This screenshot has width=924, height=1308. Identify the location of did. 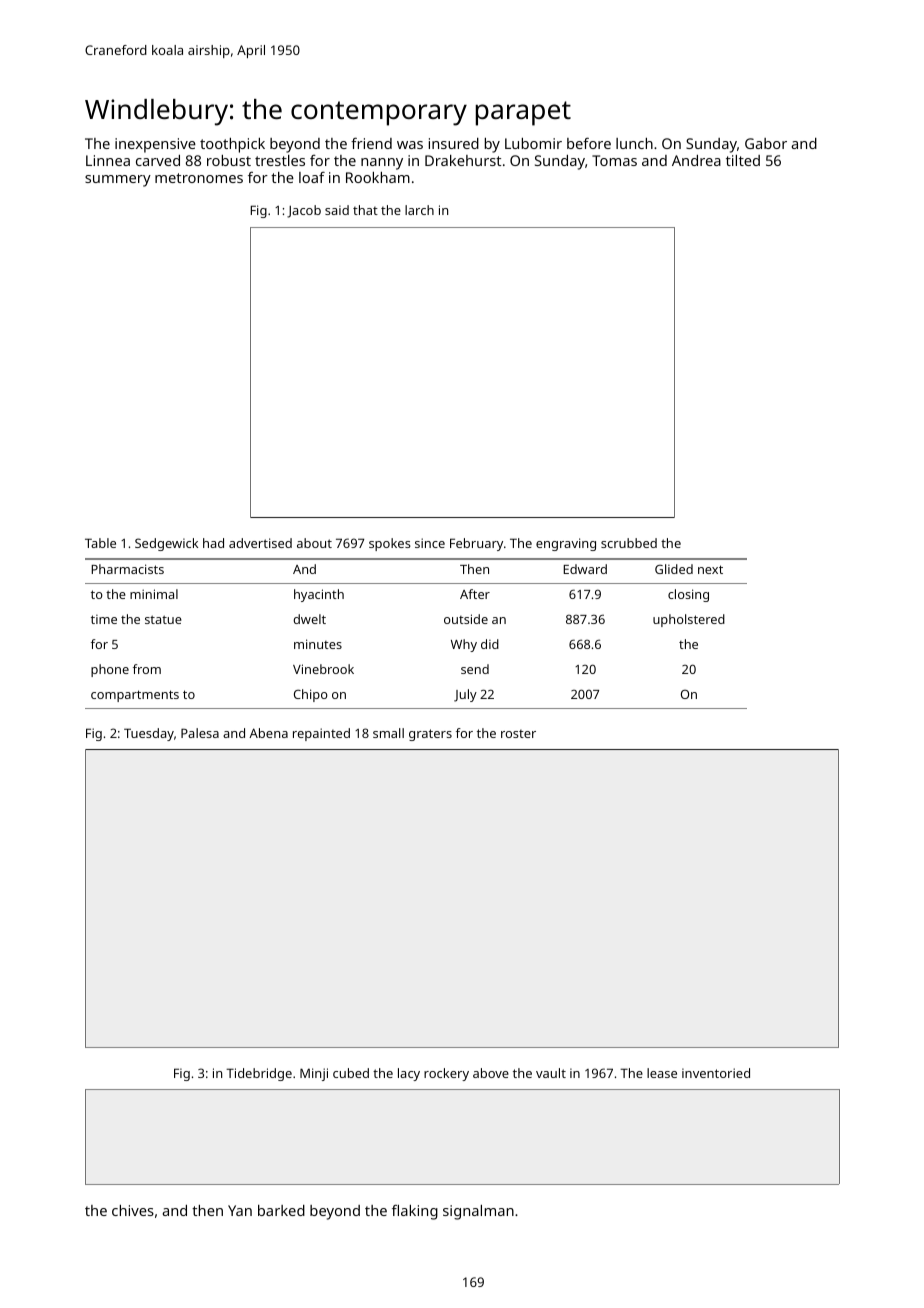
(490, 644).
